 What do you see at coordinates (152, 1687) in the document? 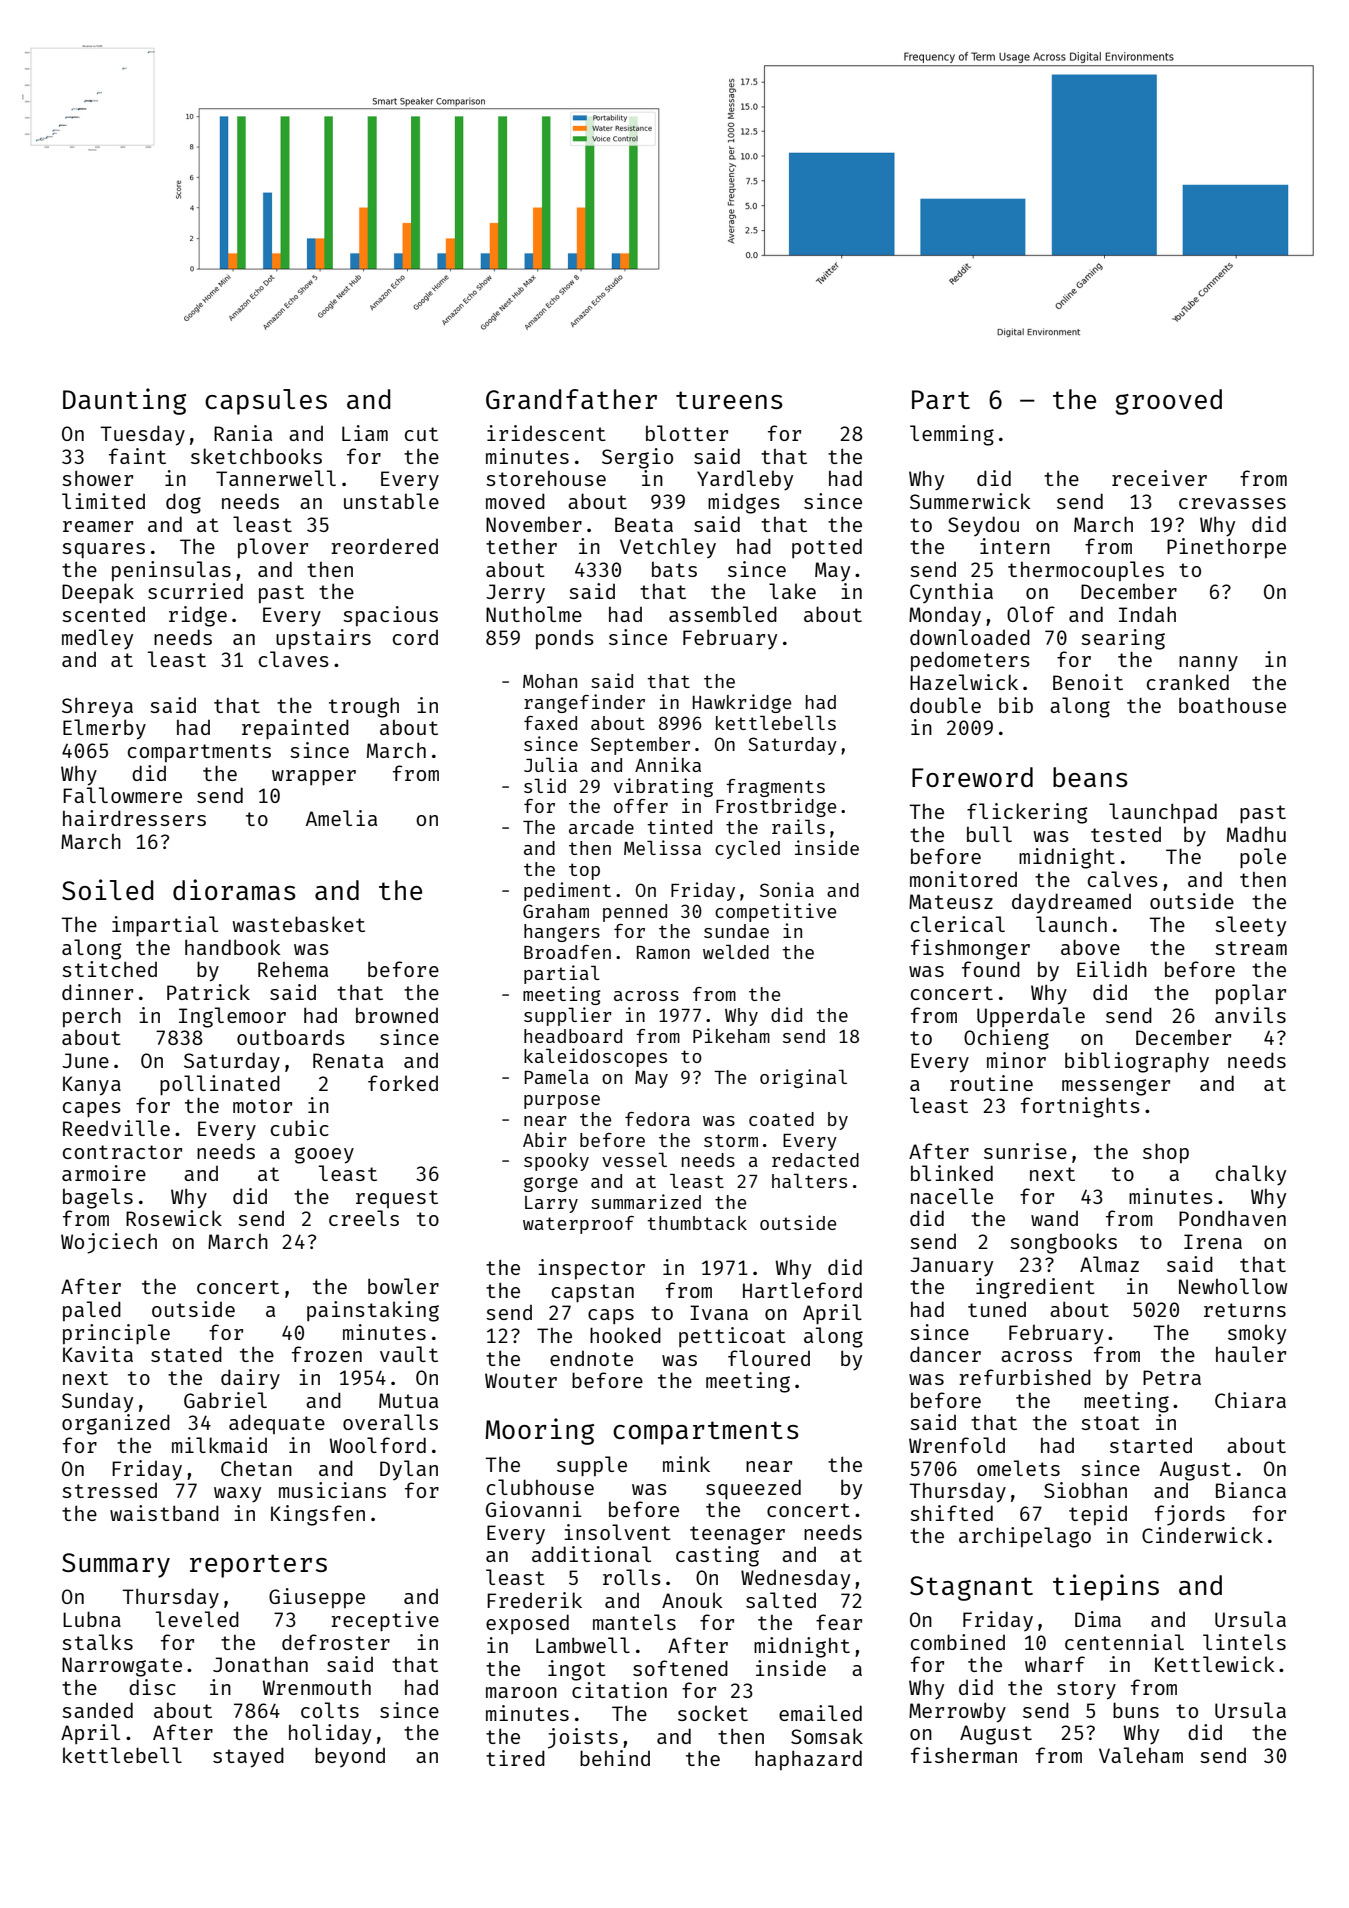
I see `disc` at bounding box center [152, 1687].
